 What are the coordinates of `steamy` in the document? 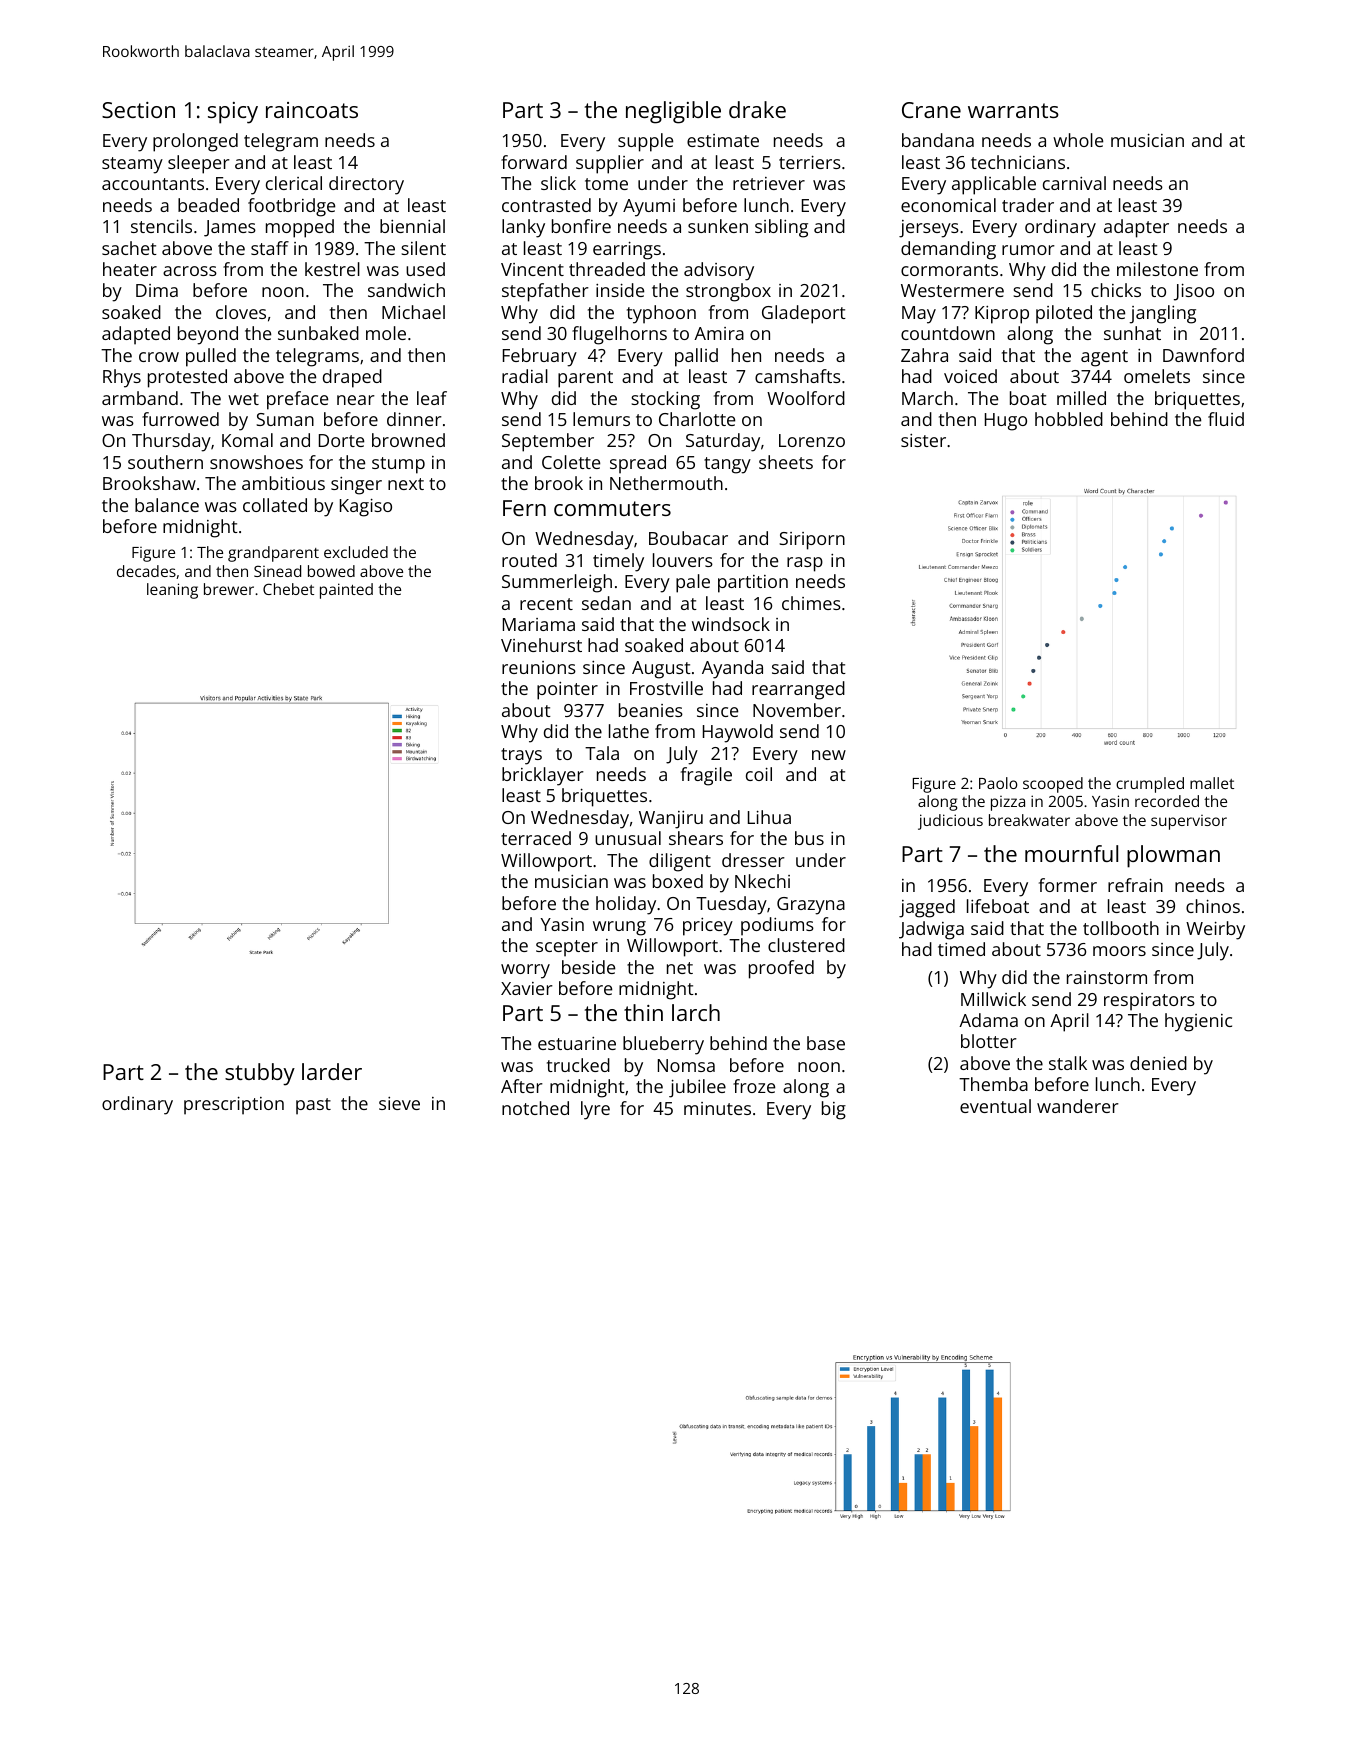 It's located at (132, 165).
